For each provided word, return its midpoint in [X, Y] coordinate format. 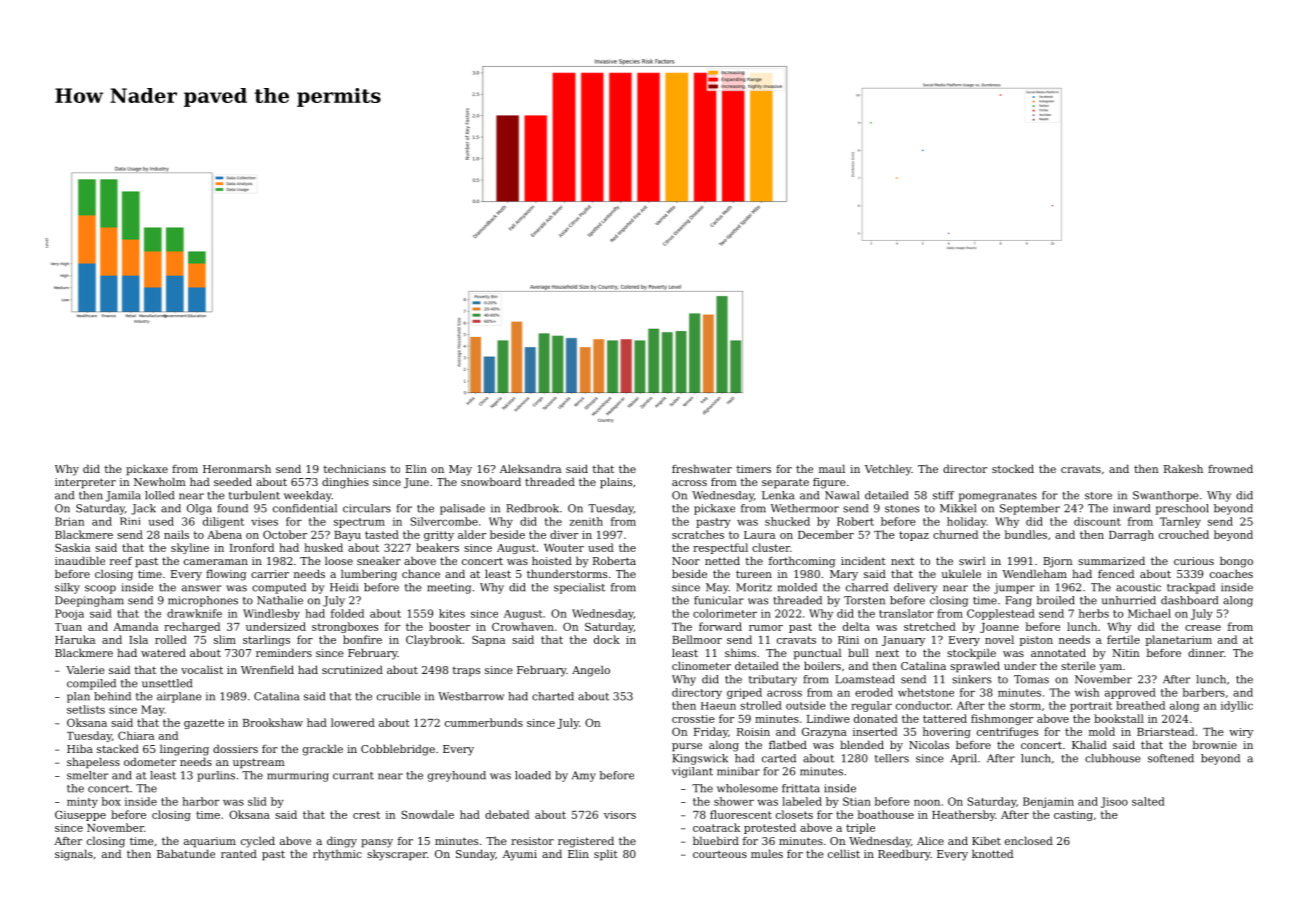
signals [74, 855]
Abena [224, 534]
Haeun [718, 706]
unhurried [1129, 600]
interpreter [85, 483]
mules [767, 853]
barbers [1204, 692]
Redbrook [532, 508]
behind [112, 696]
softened [1171, 758]
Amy [584, 776]
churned [955, 534]
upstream [259, 763]
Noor [686, 561]
